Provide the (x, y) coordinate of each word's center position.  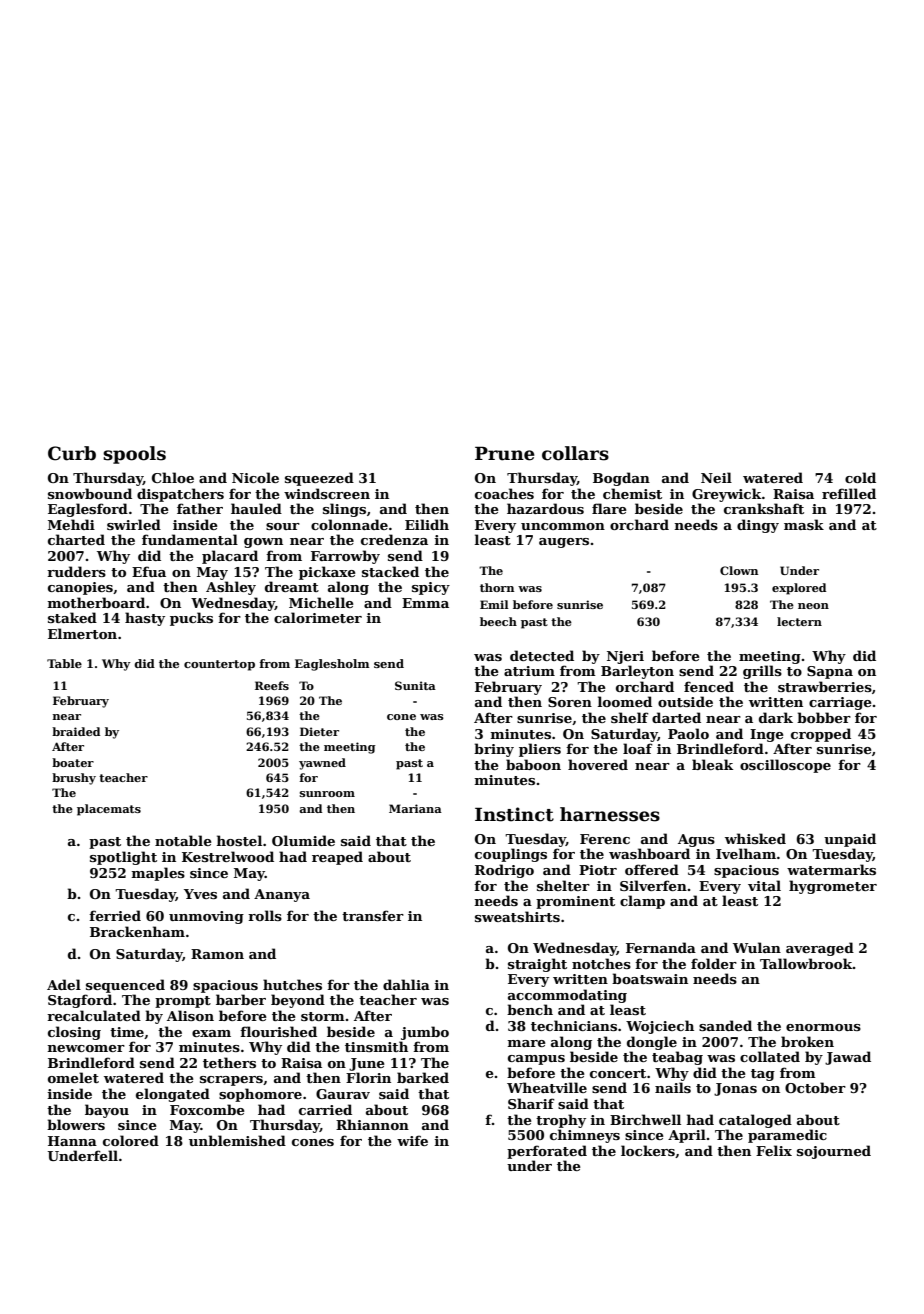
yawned (322, 764)
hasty (145, 619)
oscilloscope (785, 766)
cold (860, 477)
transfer (373, 915)
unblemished (237, 1140)
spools (134, 455)
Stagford (80, 1001)
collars (575, 453)
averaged (820, 949)
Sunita (415, 685)
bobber (824, 717)
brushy (74, 779)
